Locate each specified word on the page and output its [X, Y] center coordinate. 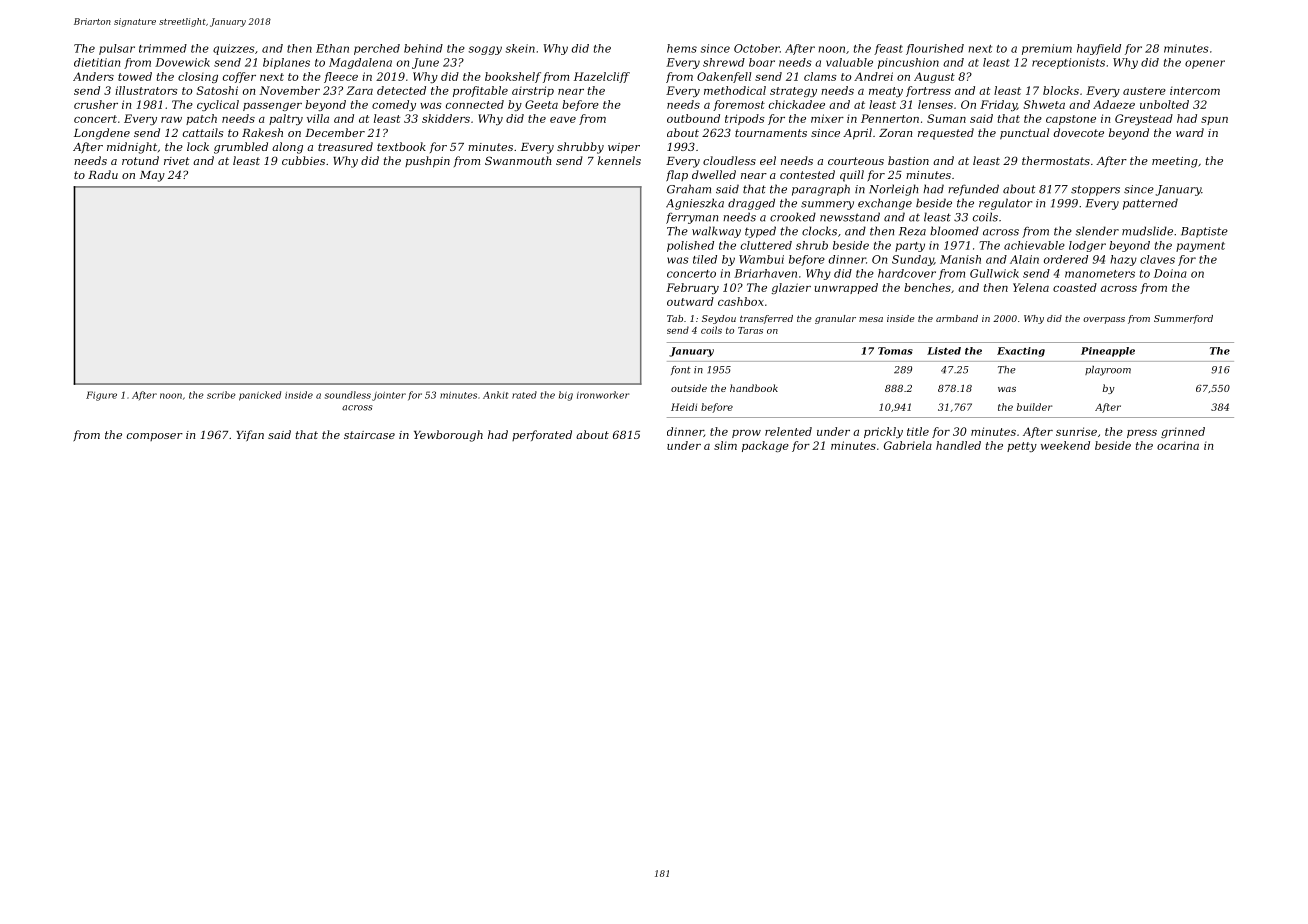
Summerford [1183, 319]
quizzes [234, 49]
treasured [345, 146]
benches [927, 287]
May [152, 176]
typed [760, 232]
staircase [369, 435]
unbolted [1164, 104]
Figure [101, 396]
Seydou [719, 319]
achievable [1034, 245]
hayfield [1099, 49]
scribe [221, 395]
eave [563, 120]
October [757, 48]
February [692, 288]
